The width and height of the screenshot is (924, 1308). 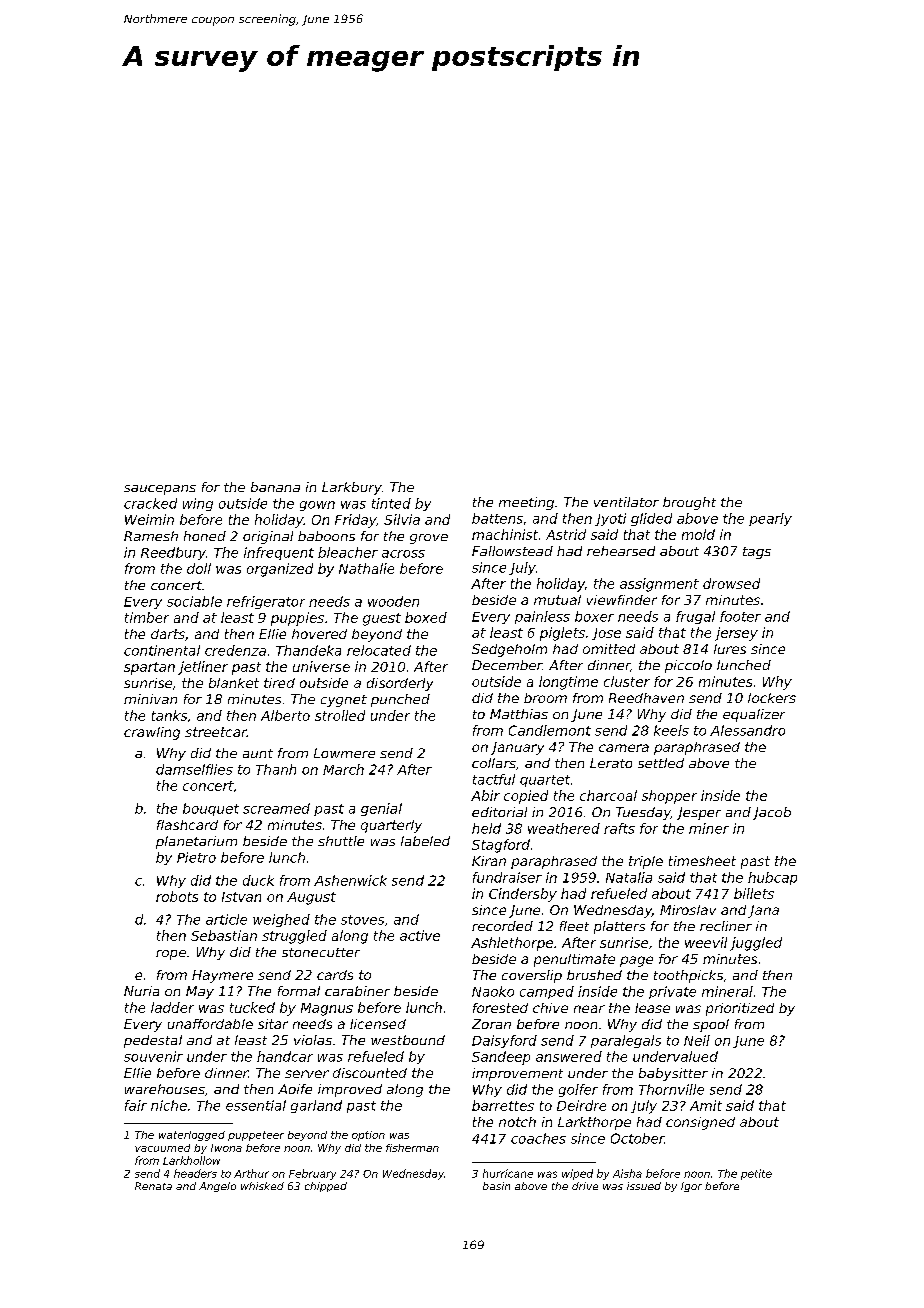 I want to click on December, so click(x=507, y=665).
